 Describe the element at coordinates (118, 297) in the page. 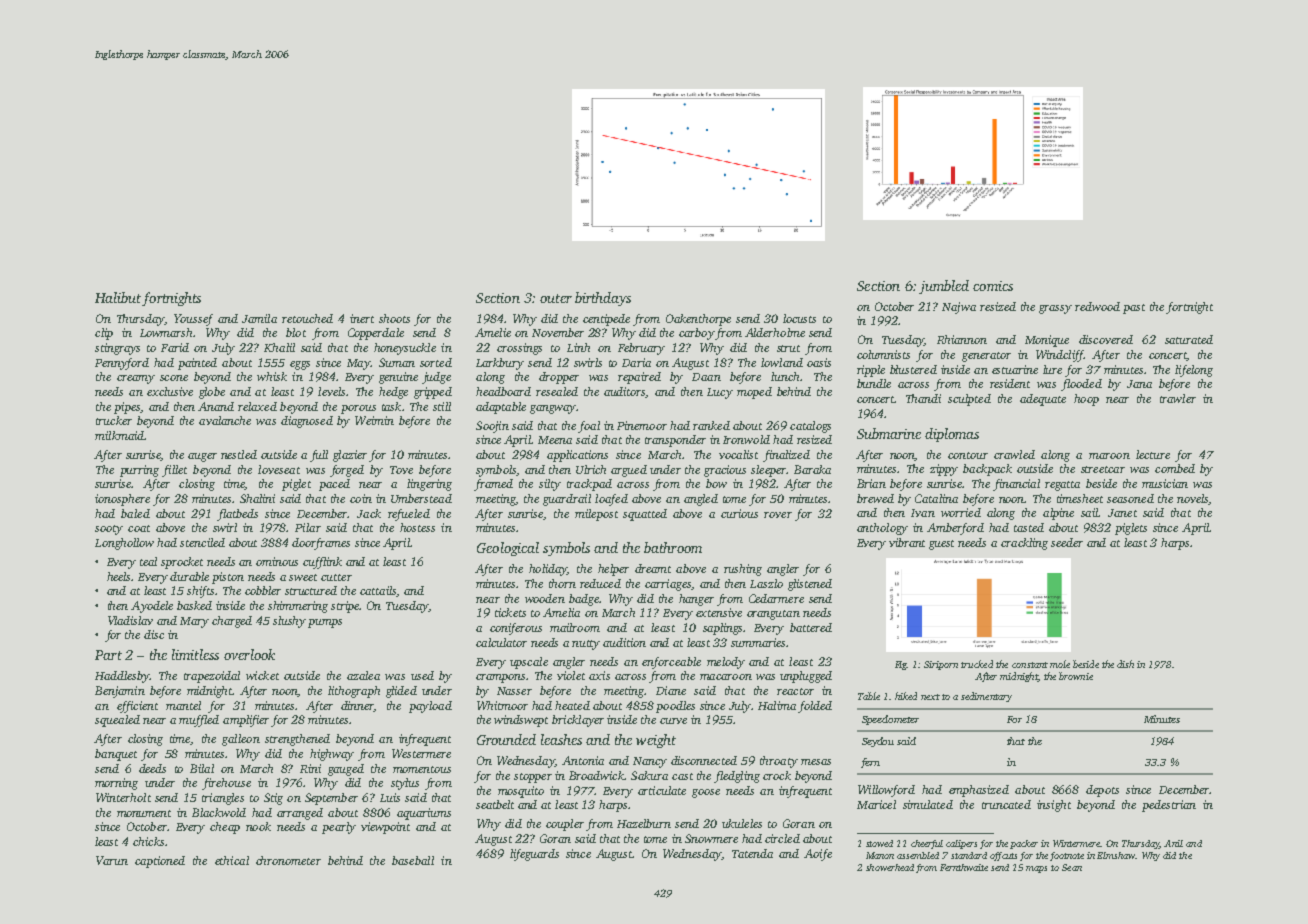

I see `Halibut` at that location.
